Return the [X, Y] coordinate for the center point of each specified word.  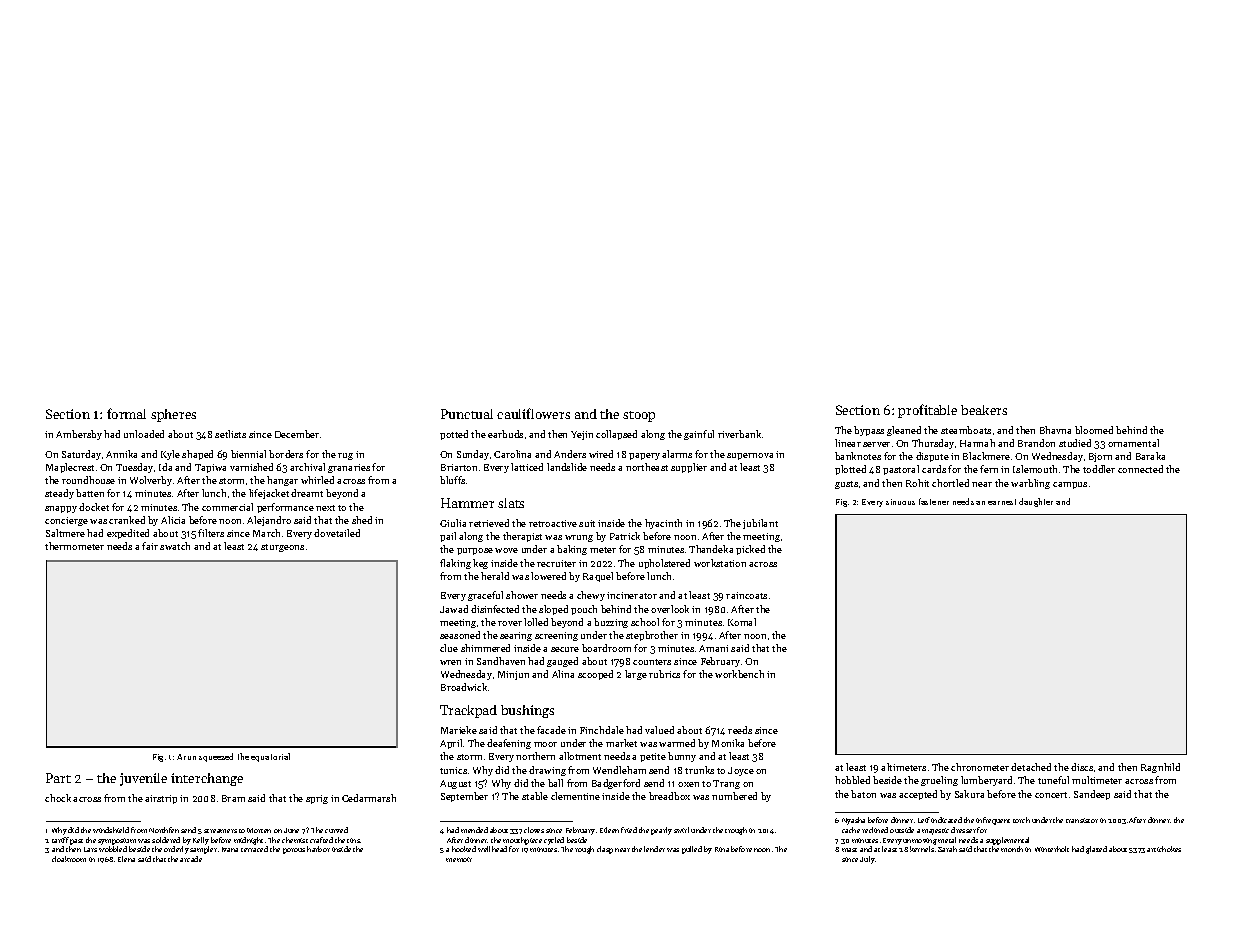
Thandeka [711, 549]
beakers [984, 410]
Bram [233, 798]
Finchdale [602, 730]
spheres [173, 415]
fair [150, 546]
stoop [639, 416]
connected [1140, 469]
